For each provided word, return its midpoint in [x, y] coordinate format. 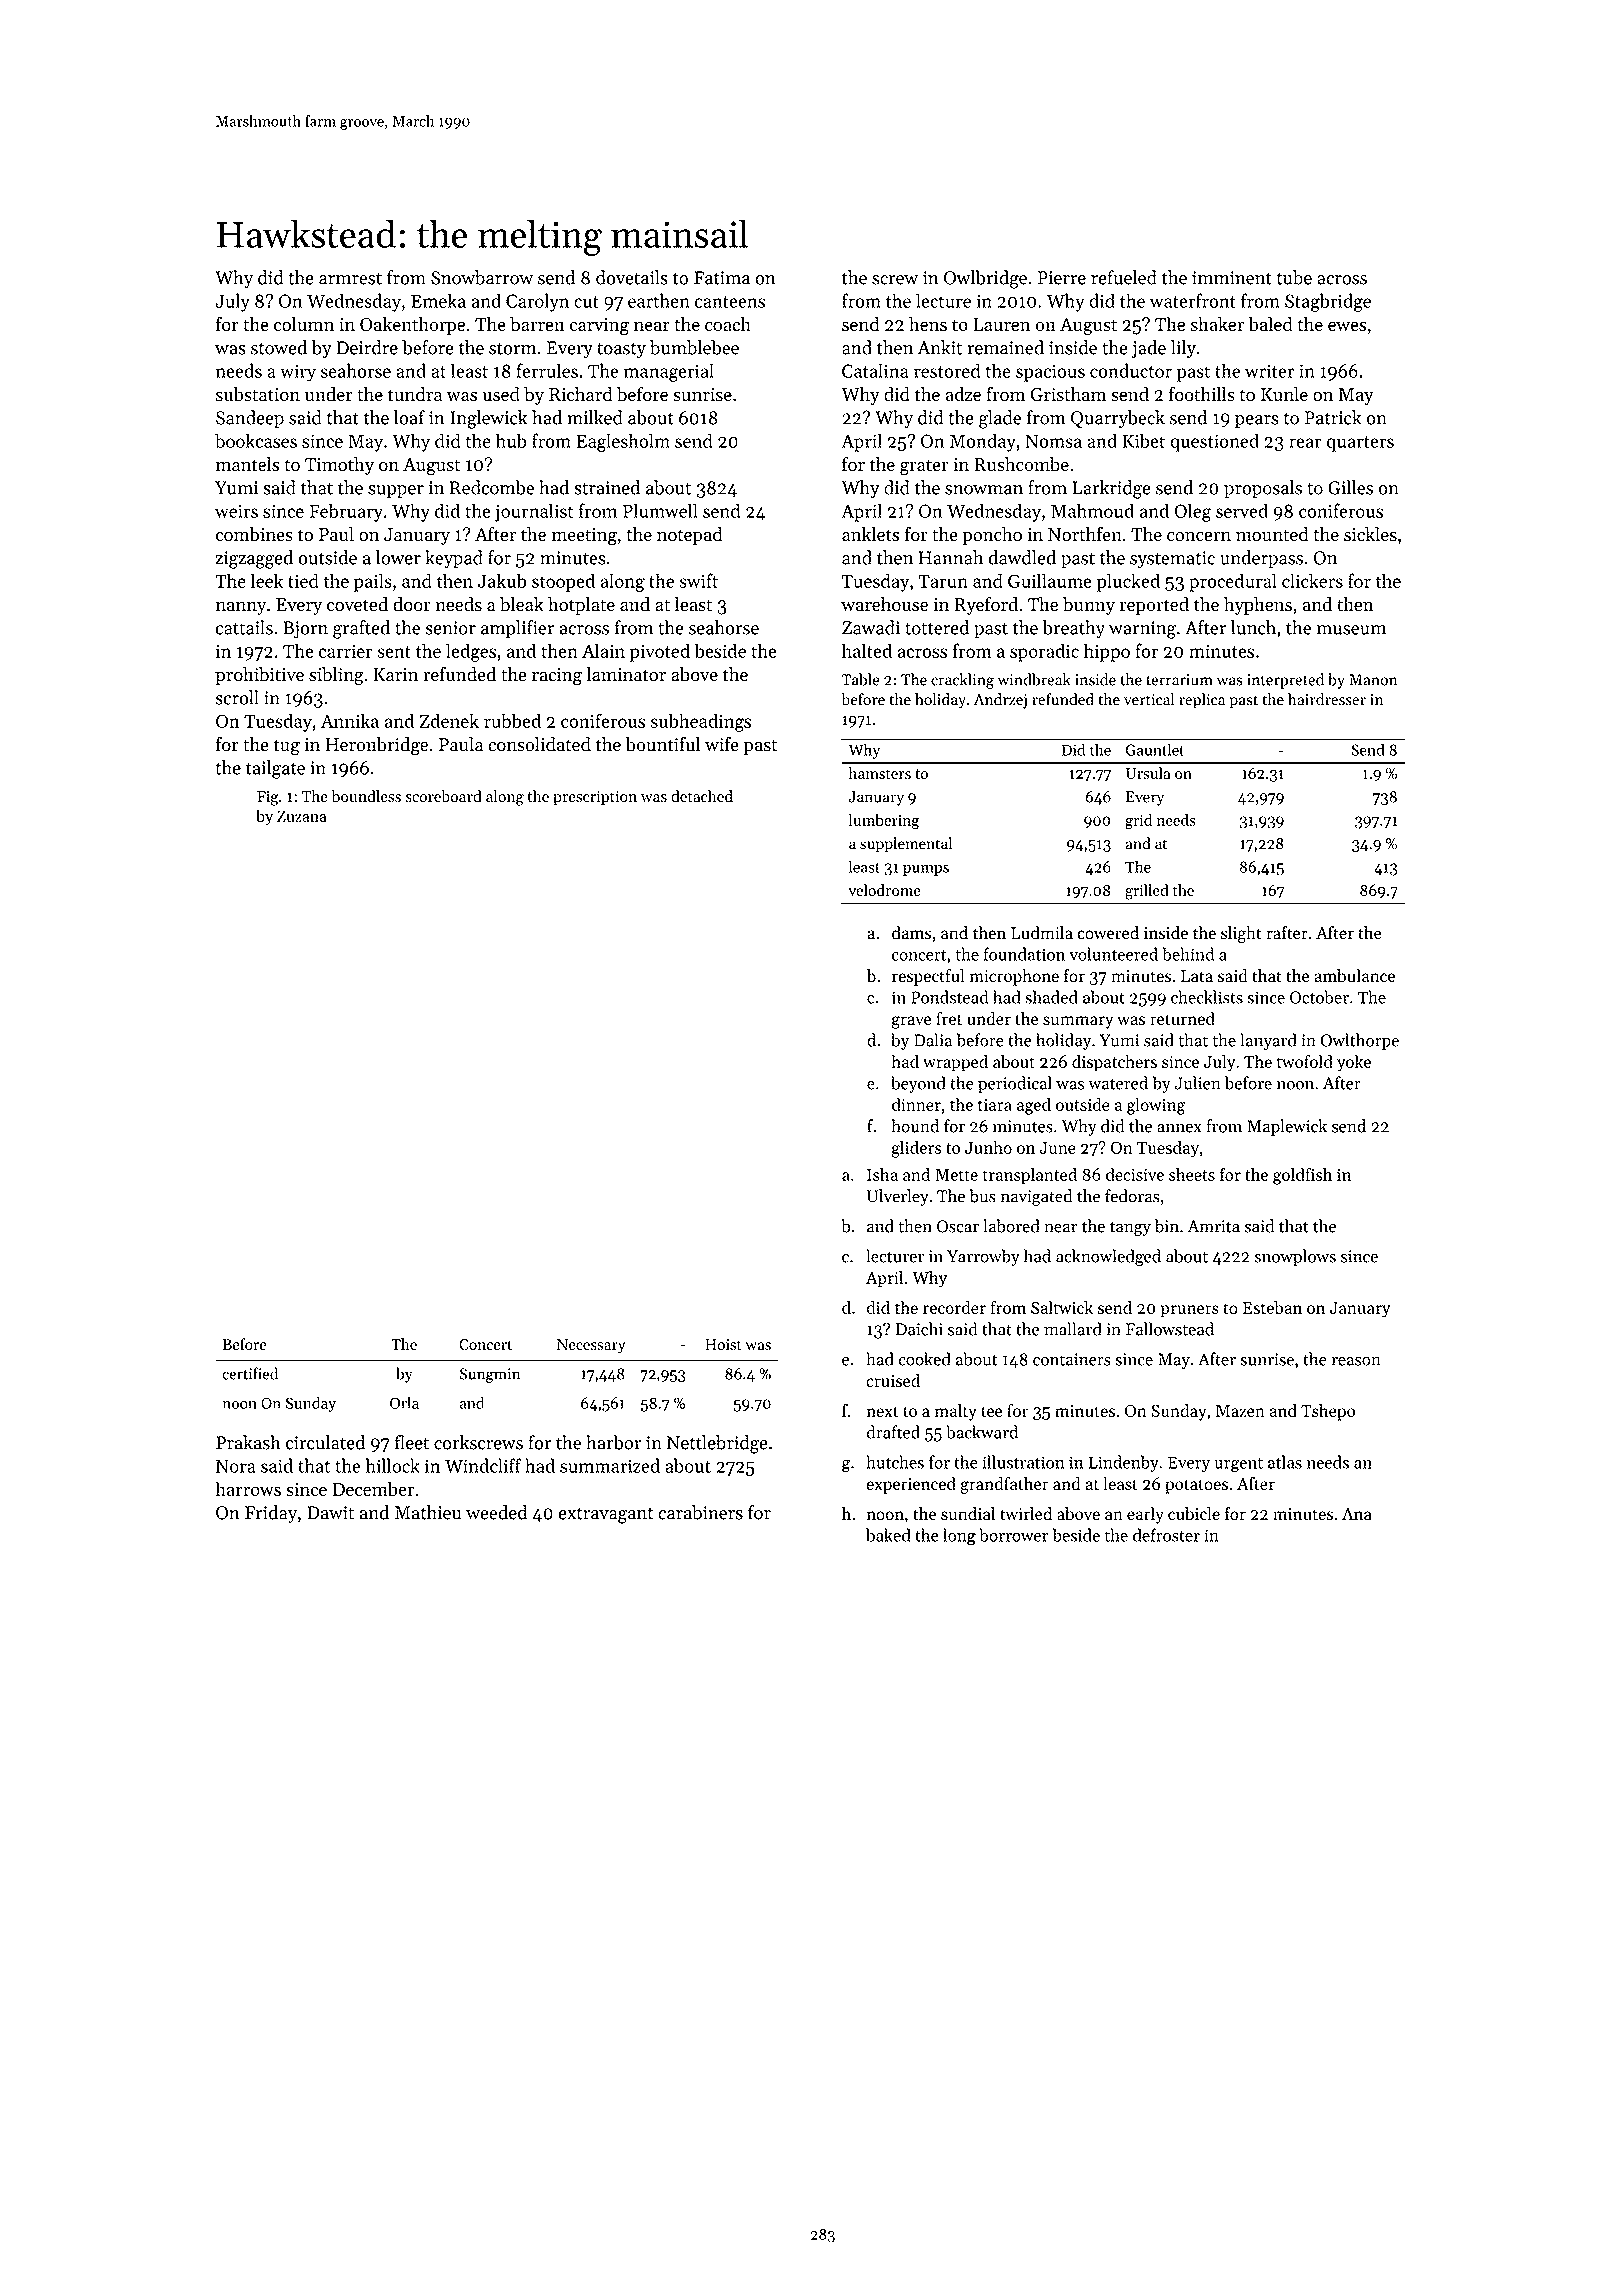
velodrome [884, 890]
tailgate [275, 769]
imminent [1232, 278]
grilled [1146, 892]
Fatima [722, 278]
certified [250, 1373]
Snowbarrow [482, 277]
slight [1241, 934]
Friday [271, 1514]
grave [911, 1022]
